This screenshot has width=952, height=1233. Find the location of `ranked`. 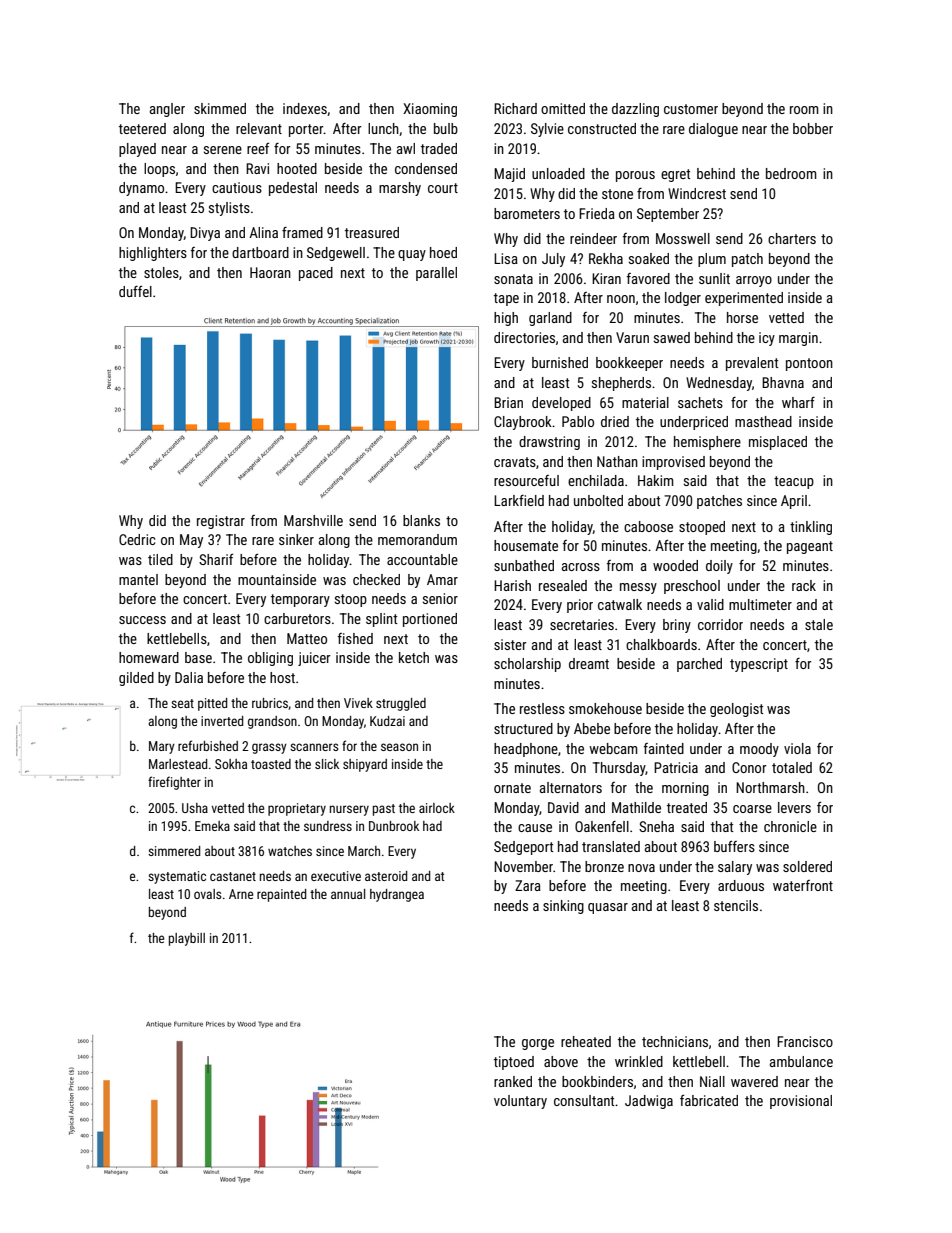

ranked is located at coordinates (513, 1081).
